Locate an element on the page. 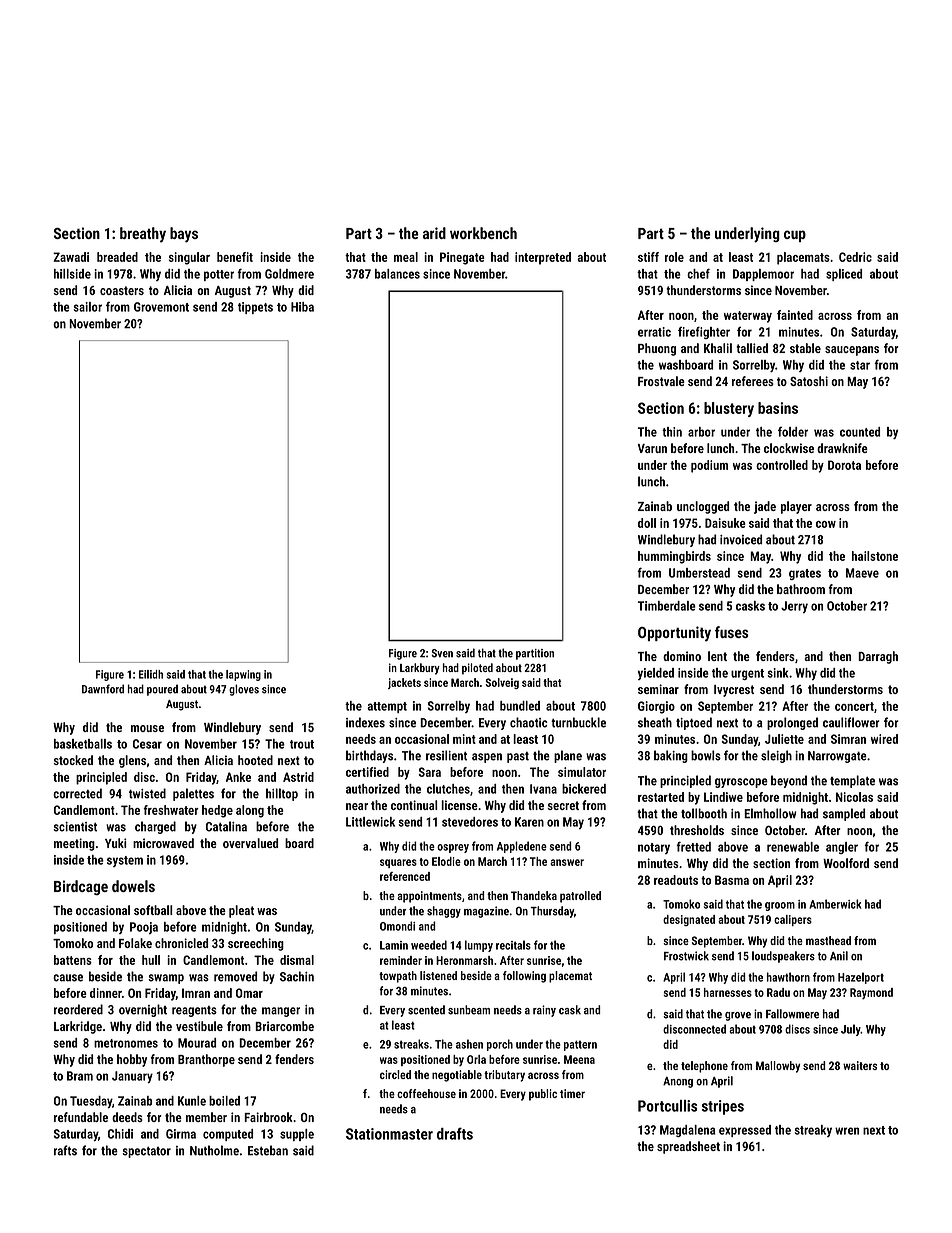 The image size is (952, 1233). spectator is located at coordinates (146, 1152).
